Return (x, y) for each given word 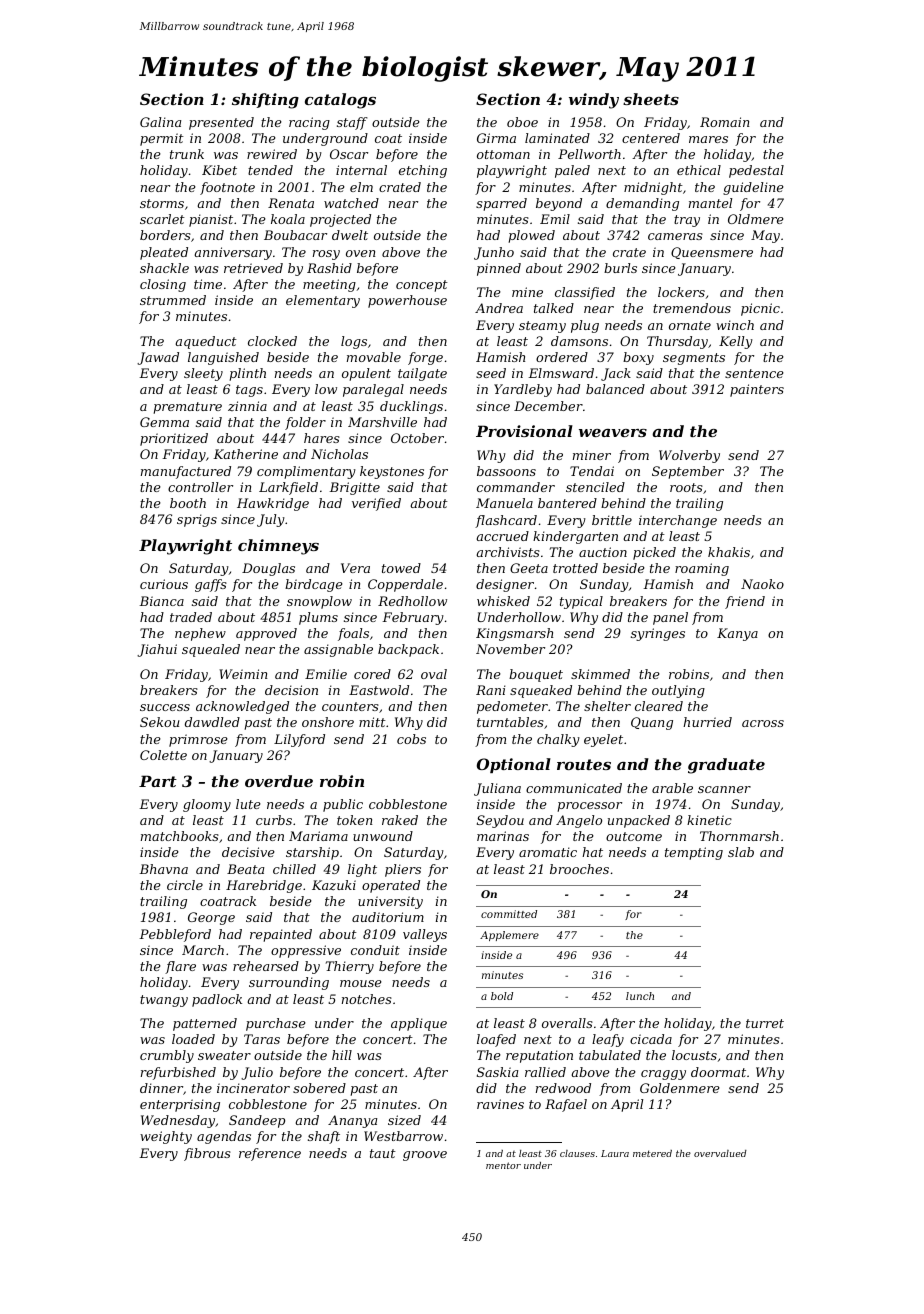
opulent (366, 374)
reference (270, 1154)
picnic (760, 309)
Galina (160, 122)
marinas (503, 836)
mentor (503, 1165)
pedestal (756, 171)
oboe (522, 122)
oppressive (306, 951)
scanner (724, 789)
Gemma (164, 422)
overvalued (720, 1153)
